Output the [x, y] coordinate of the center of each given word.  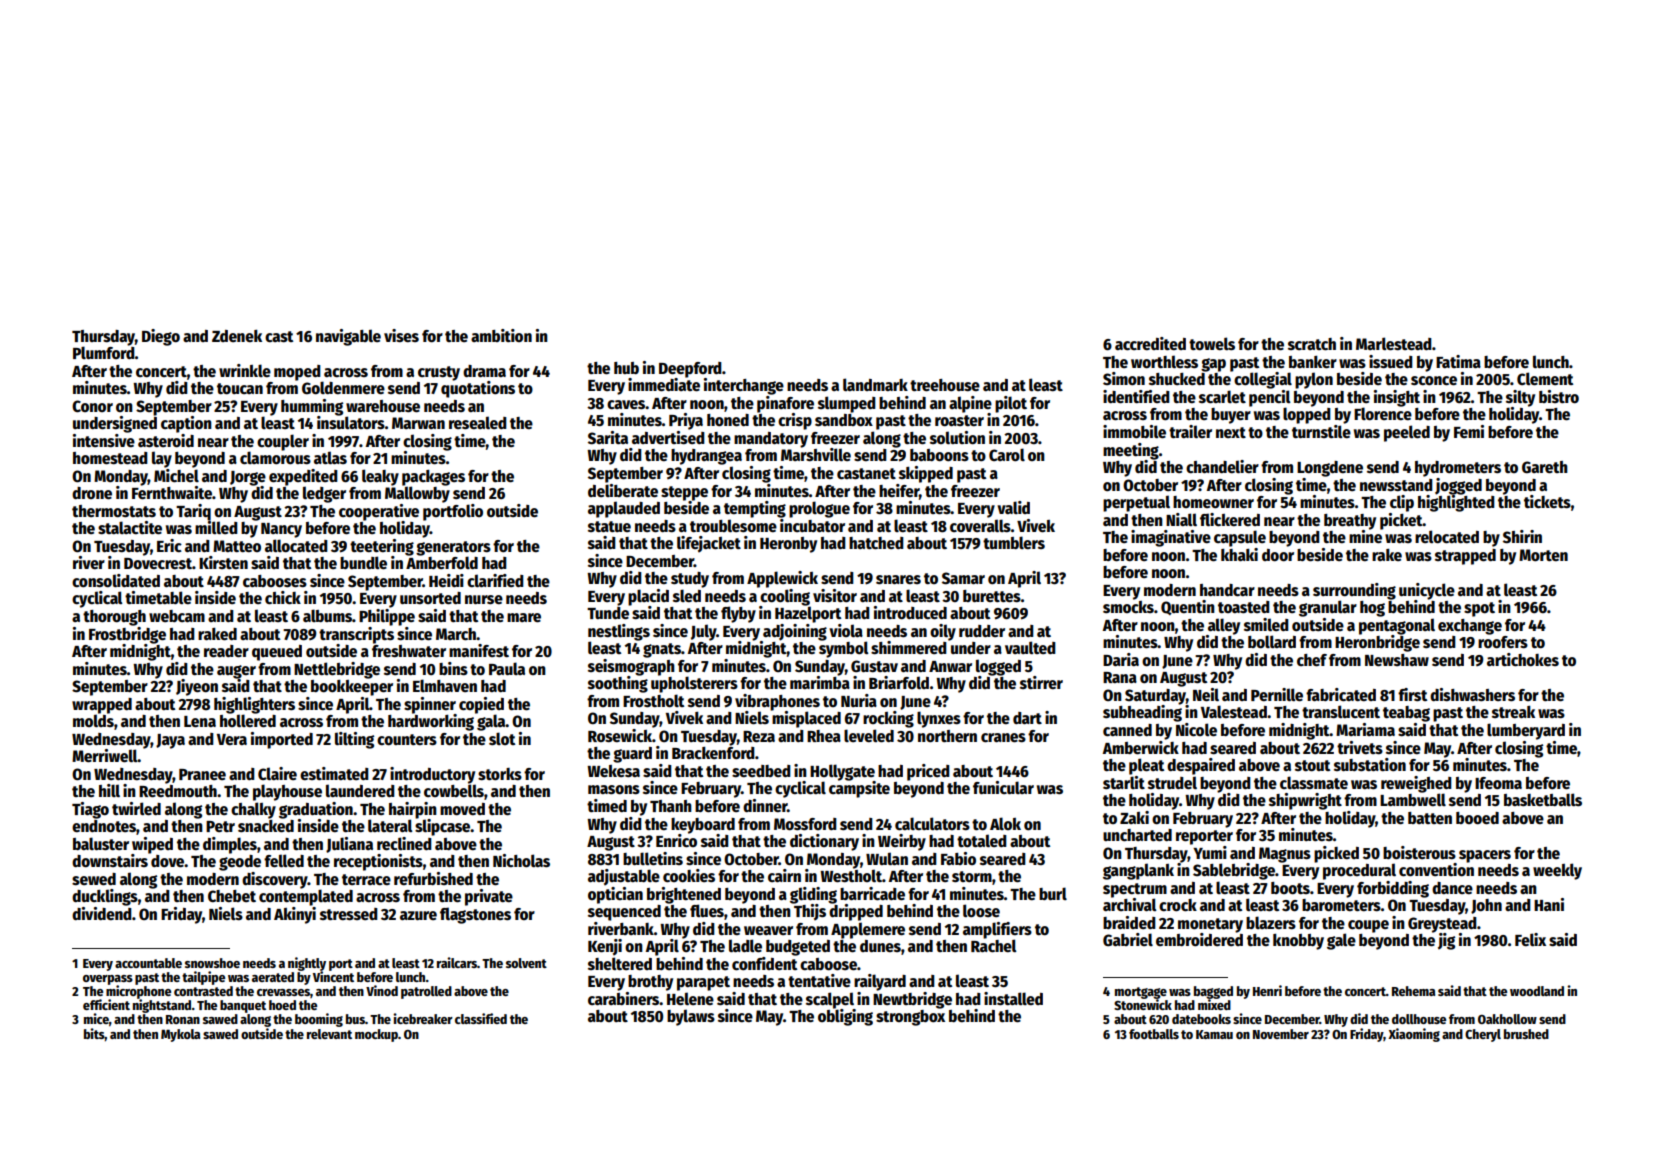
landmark [875, 384]
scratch [1312, 344]
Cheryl [1483, 1035]
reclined [404, 844]
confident [764, 964]
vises [401, 335]
